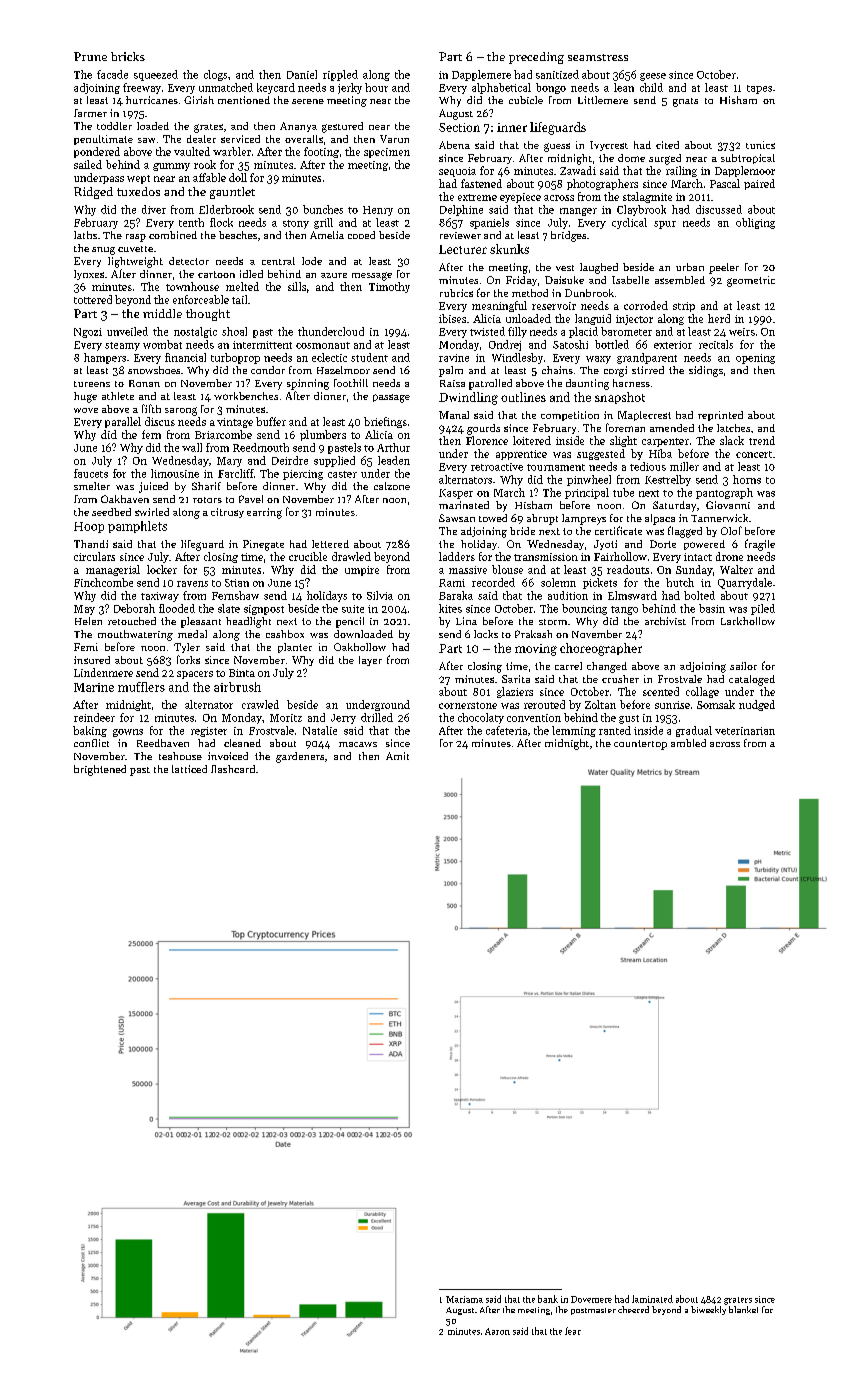  Describe the element at coordinates (653, 77) in the screenshot. I see `geese` at that location.
